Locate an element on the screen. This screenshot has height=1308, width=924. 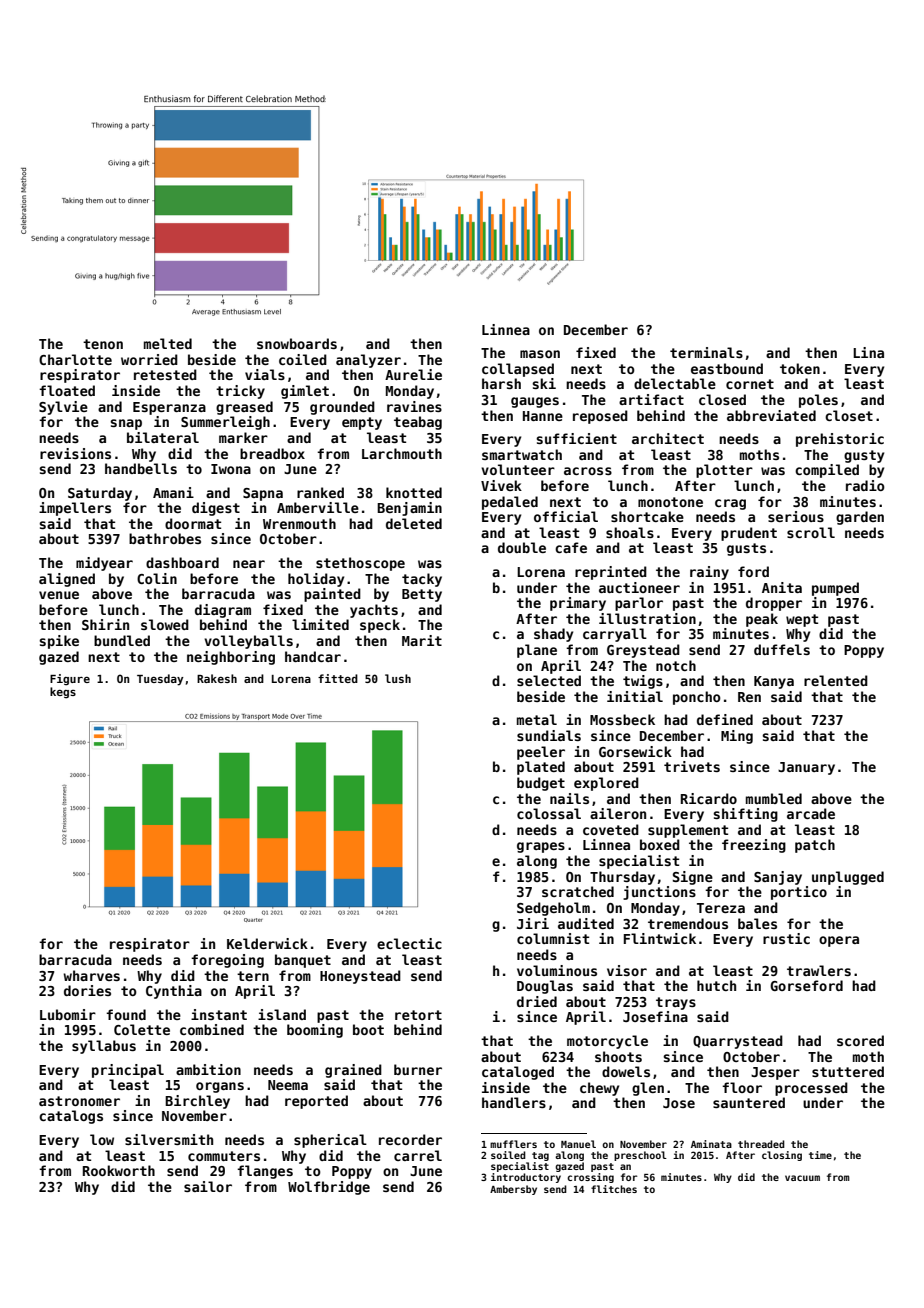
duffels is located at coordinates (782, 649).
